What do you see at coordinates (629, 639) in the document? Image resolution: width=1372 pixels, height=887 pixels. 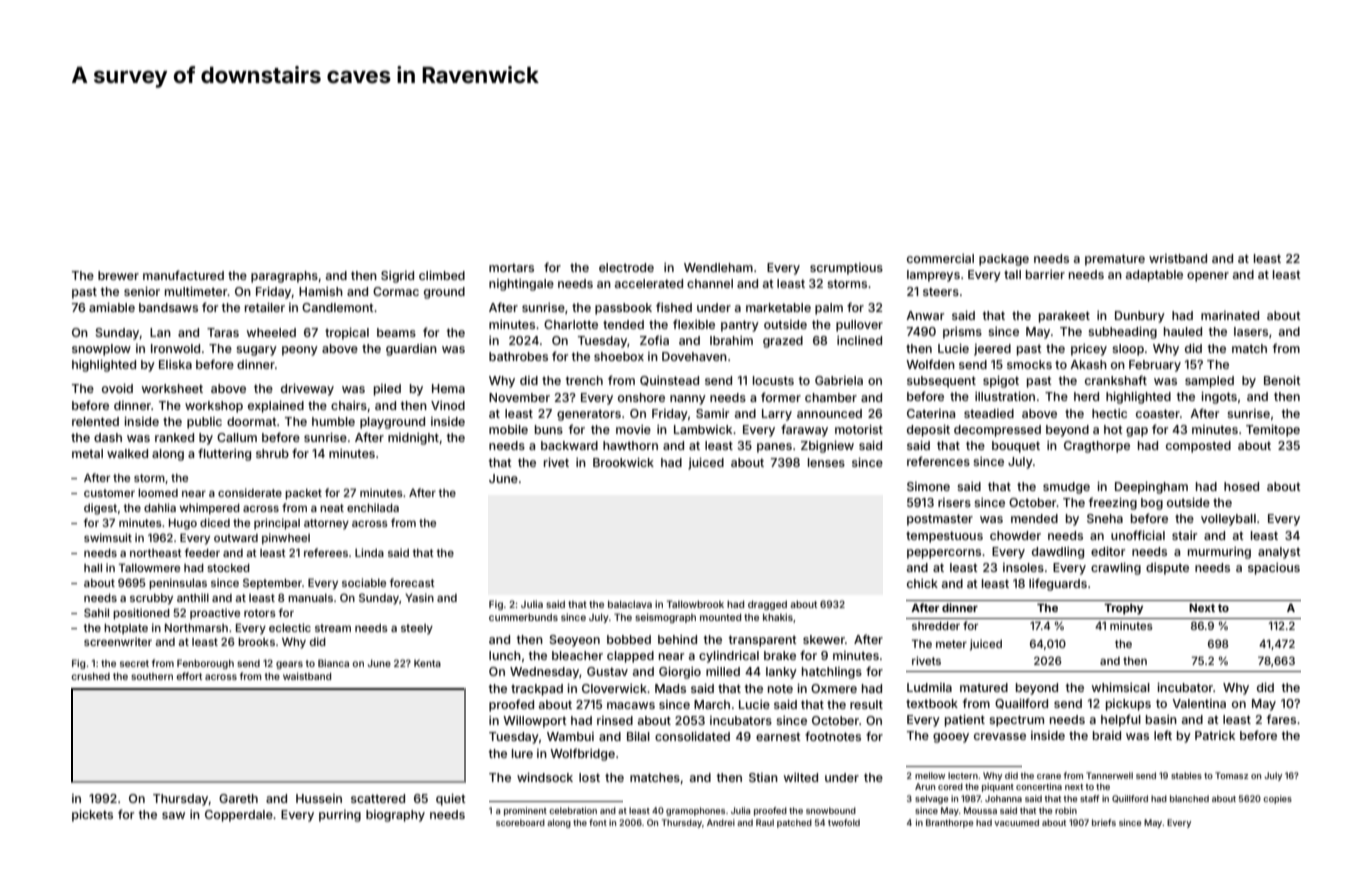 I see `bobbed` at bounding box center [629, 639].
